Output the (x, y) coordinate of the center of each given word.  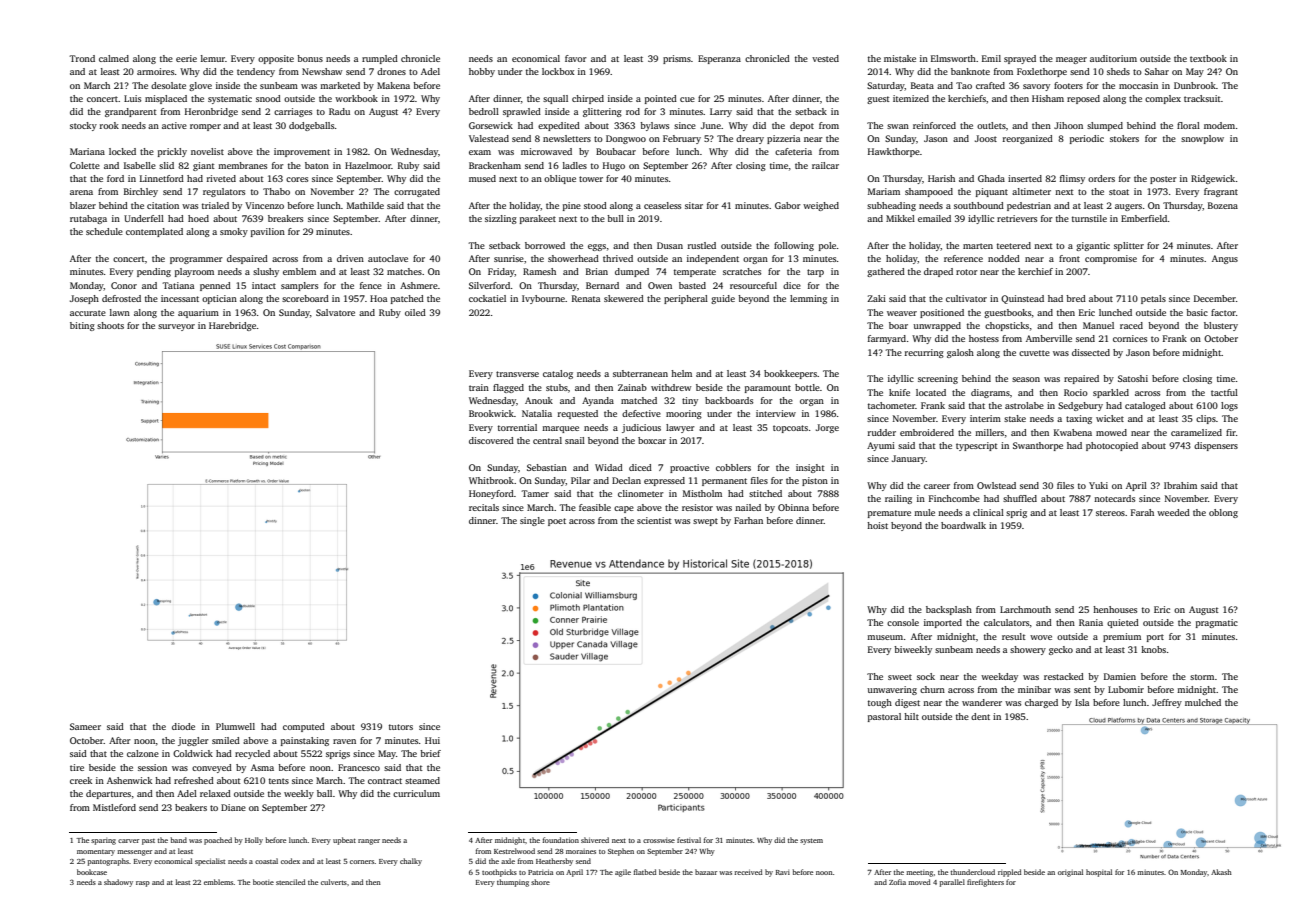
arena (81, 192)
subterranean (640, 373)
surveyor (176, 327)
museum (885, 637)
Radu (339, 111)
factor (1223, 312)
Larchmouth (1025, 609)
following (794, 246)
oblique (560, 179)
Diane (233, 807)
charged (1041, 703)
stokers (1124, 138)
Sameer (85, 726)
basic (1197, 312)
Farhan (748, 520)
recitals (484, 507)
